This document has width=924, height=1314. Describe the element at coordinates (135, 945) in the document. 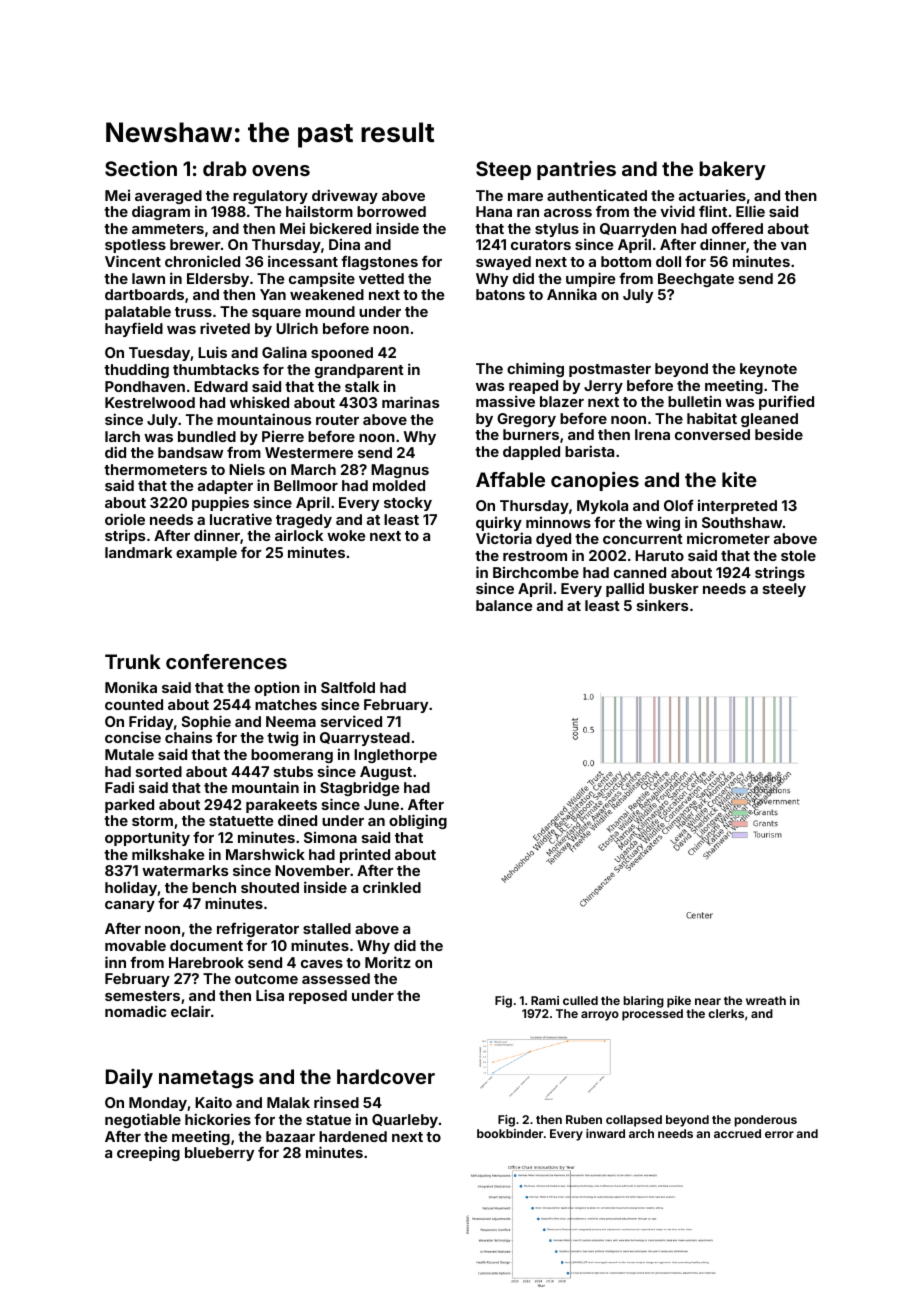

I see `movable` at that location.
